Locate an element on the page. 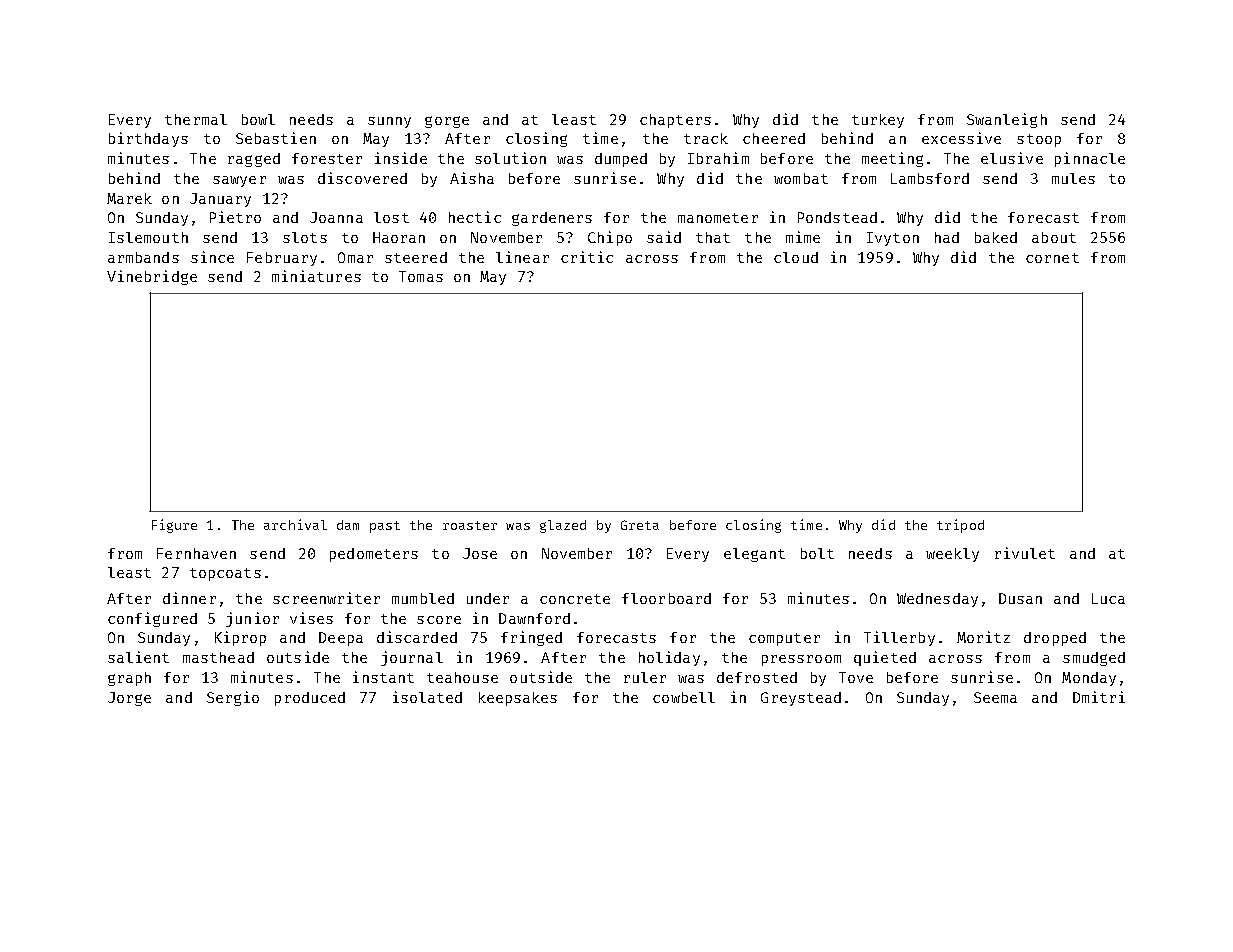 This image has width=1233, height=952. turkey is located at coordinates (878, 121).
